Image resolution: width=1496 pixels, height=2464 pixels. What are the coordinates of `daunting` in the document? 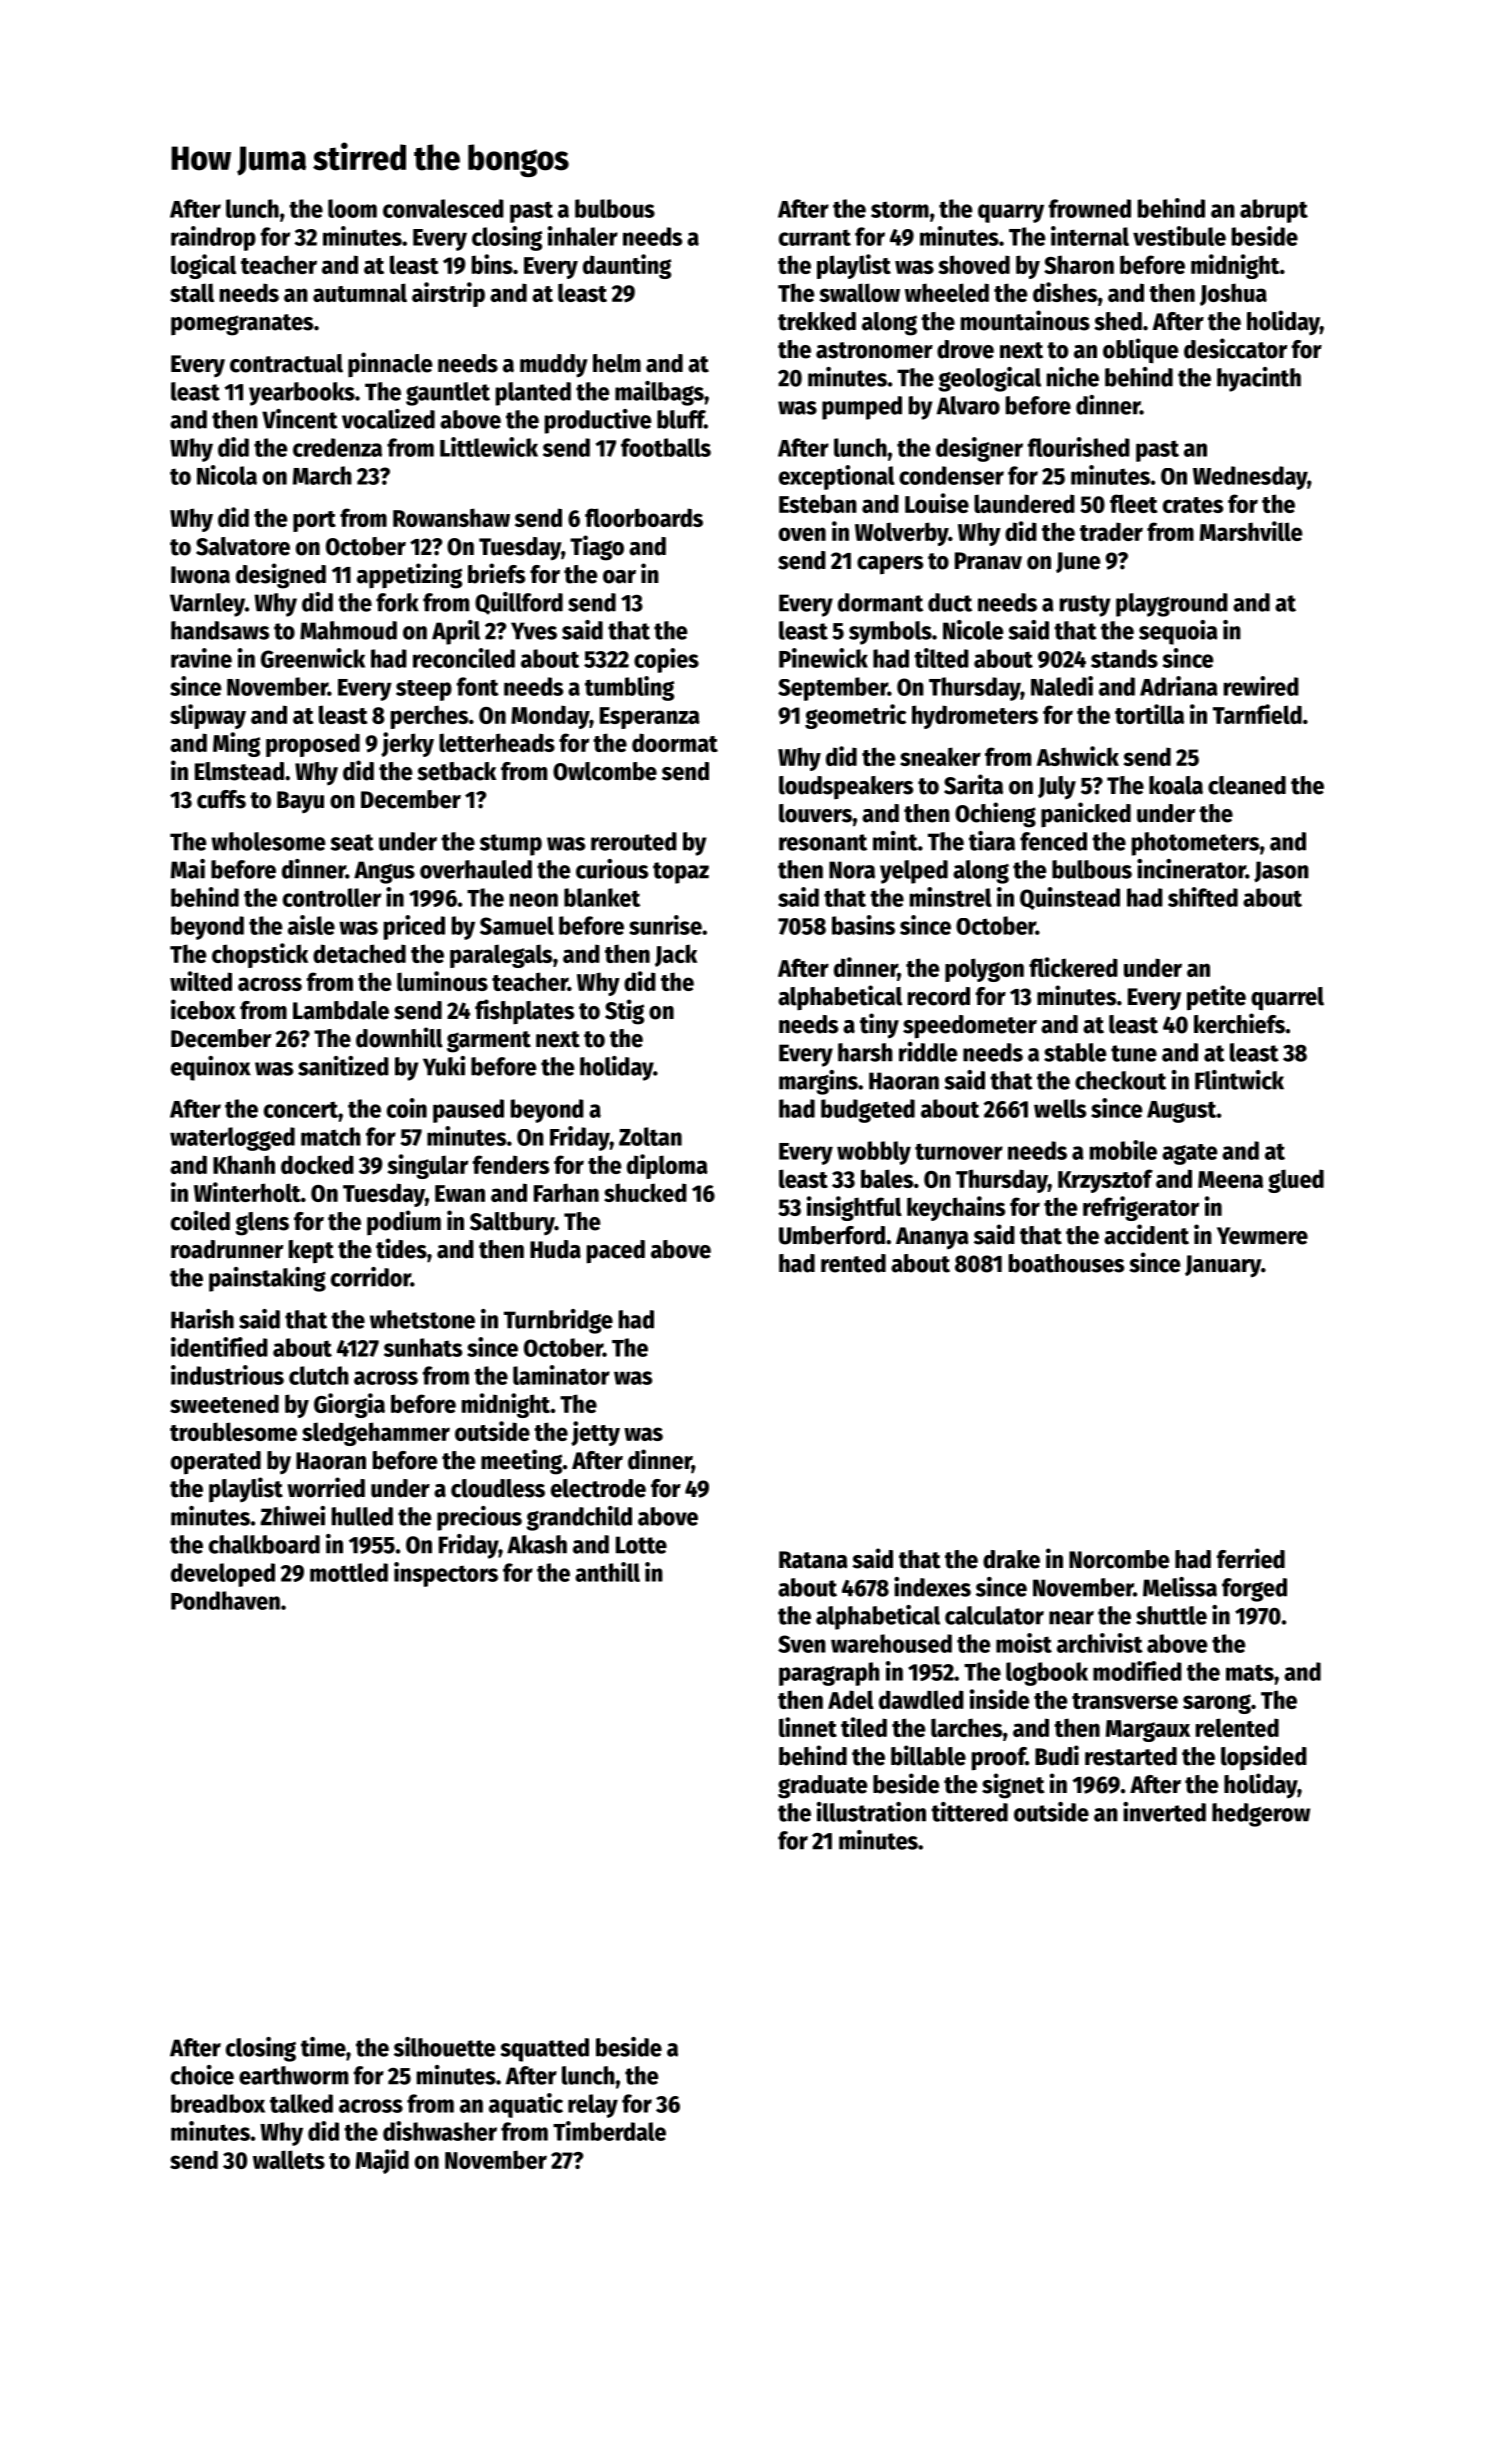 It's located at (627, 266).
